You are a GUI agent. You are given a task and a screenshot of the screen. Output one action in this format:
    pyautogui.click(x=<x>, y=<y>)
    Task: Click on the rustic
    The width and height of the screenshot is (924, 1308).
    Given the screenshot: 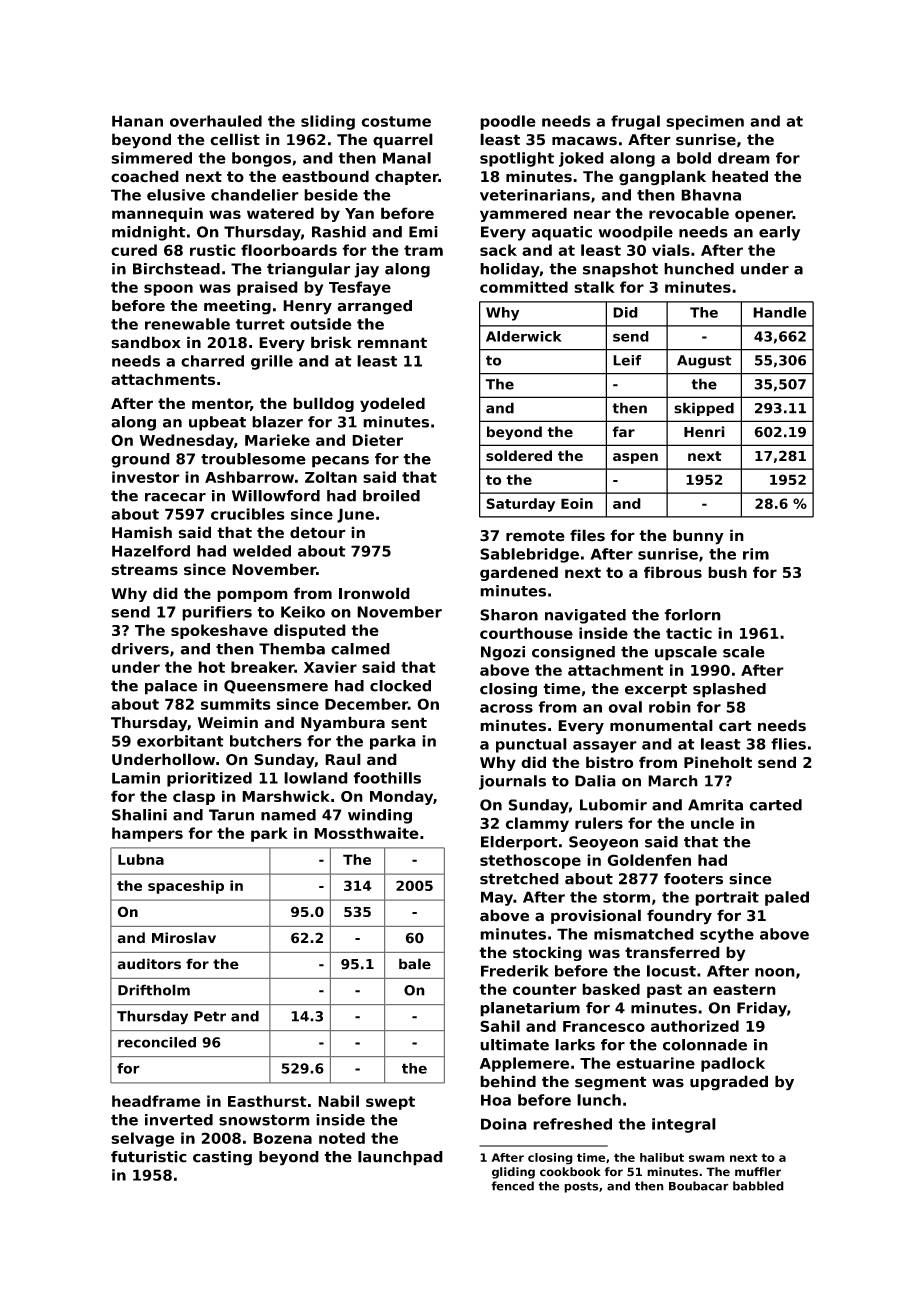 What is the action you would take?
    pyautogui.click(x=213, y=250)
